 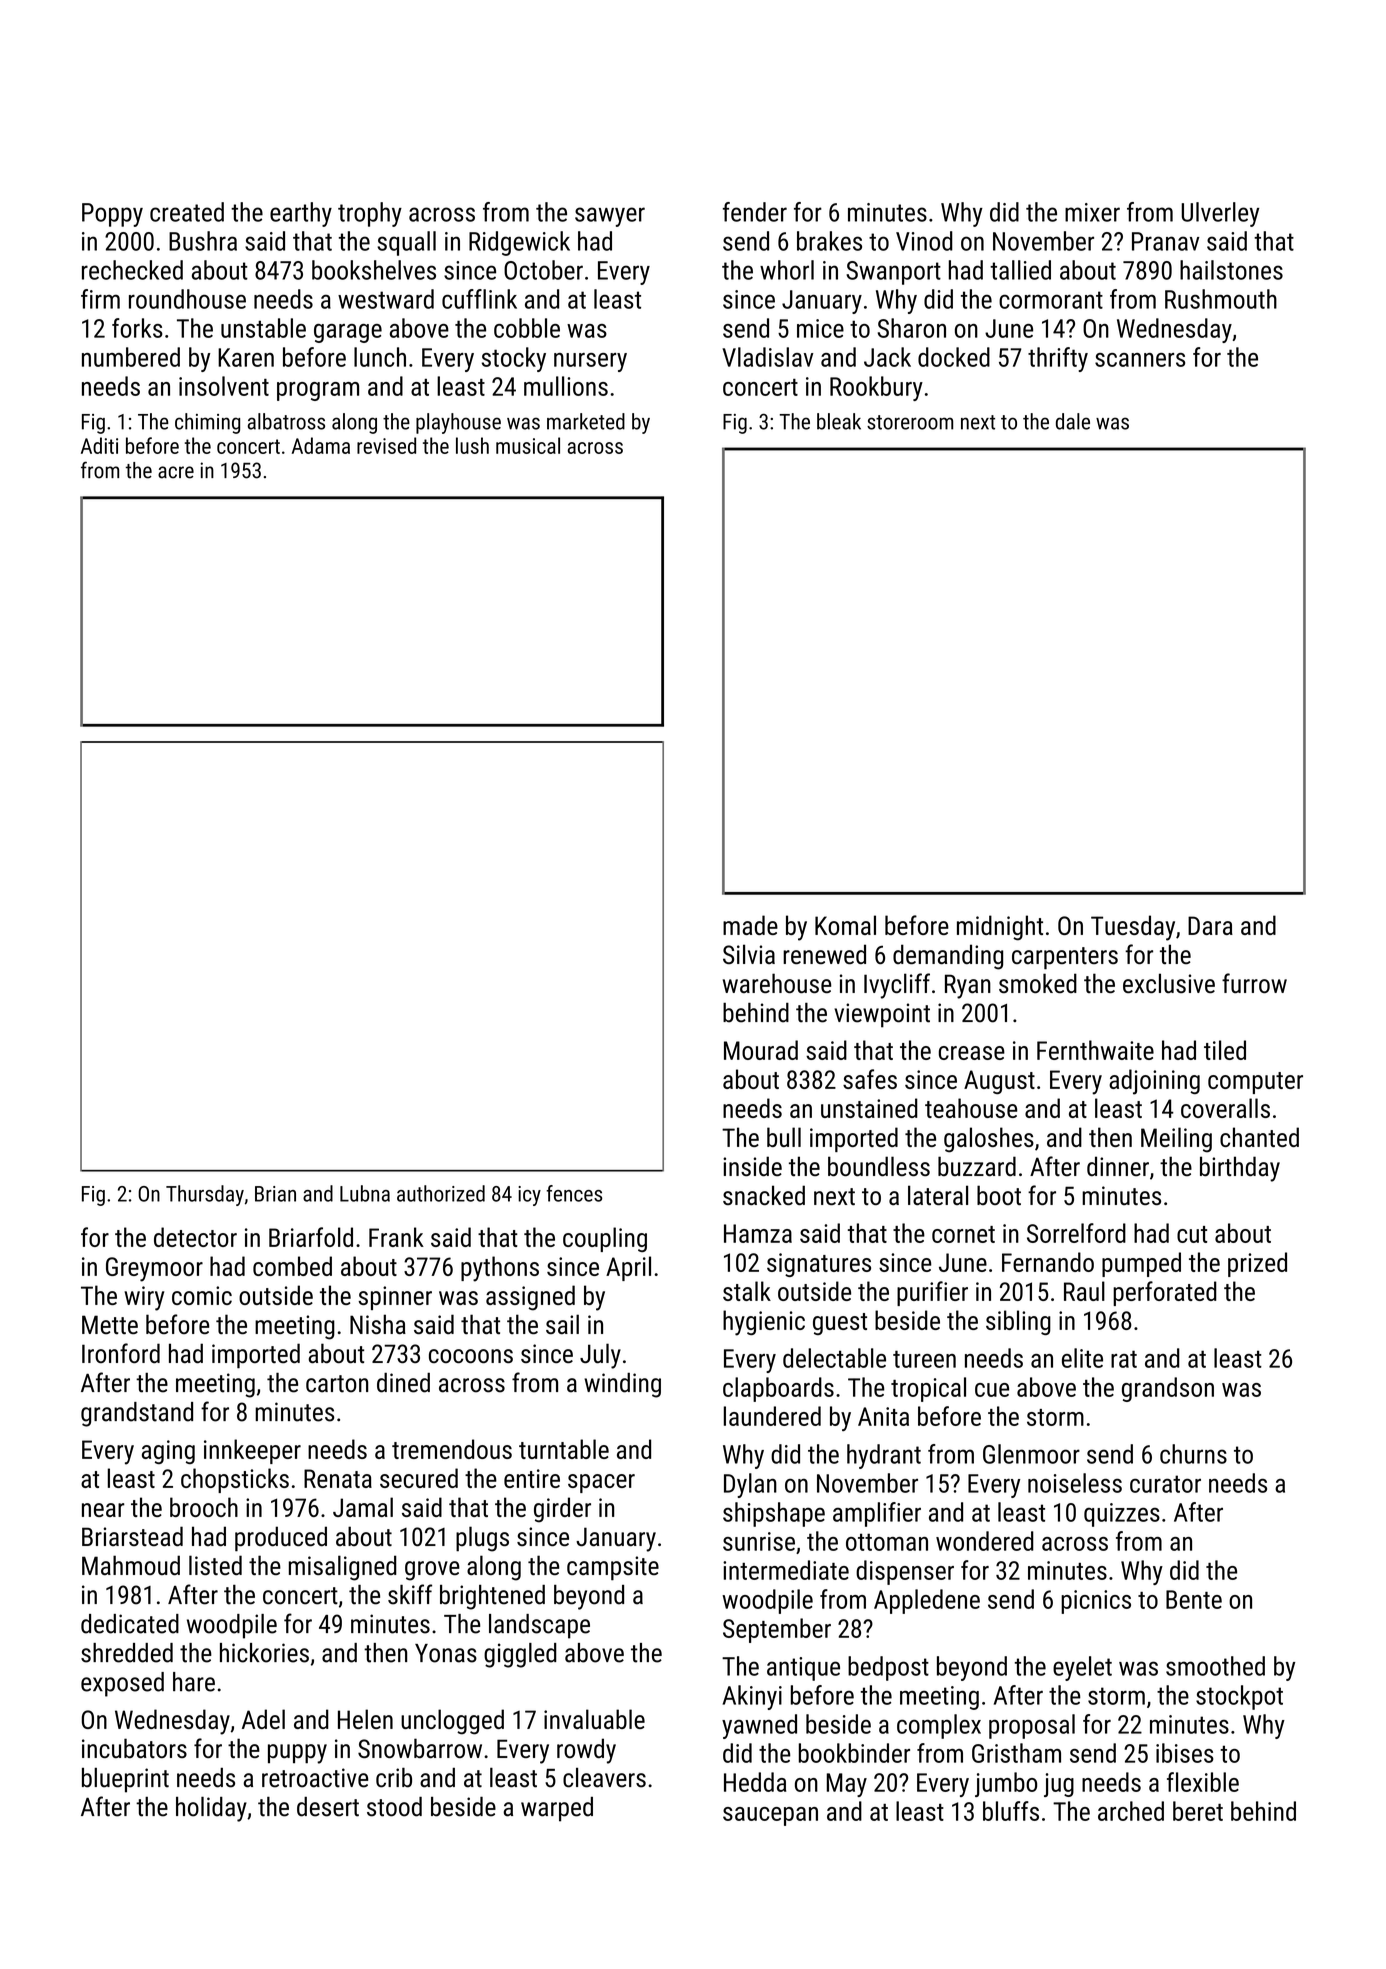 What do you see at coordinates (924, 1359) in the page?
I see `tureen` at bounding box center [924, 1359].
